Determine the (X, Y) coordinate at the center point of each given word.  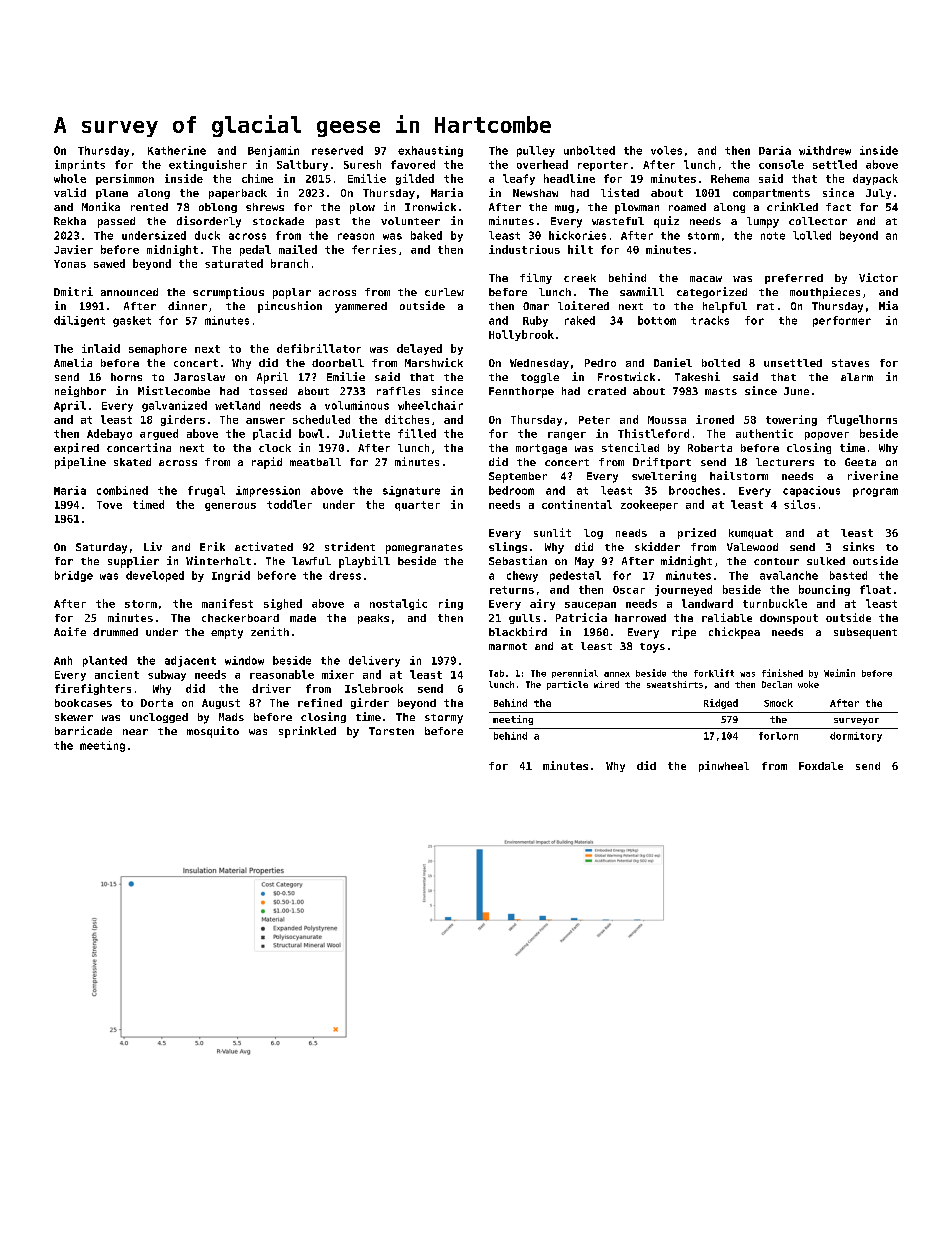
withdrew (825, 150)
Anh (63, 660)
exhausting (430, 151)
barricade (83, 730)
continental (577, 504)
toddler (289, 504)
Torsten (391, 731)
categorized (712, 292)
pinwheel (724, 766)
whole (70, 178)
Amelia (73, 362)
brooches (694, 490)
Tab (496, 673)
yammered (361, 307)
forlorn (778, 736)
